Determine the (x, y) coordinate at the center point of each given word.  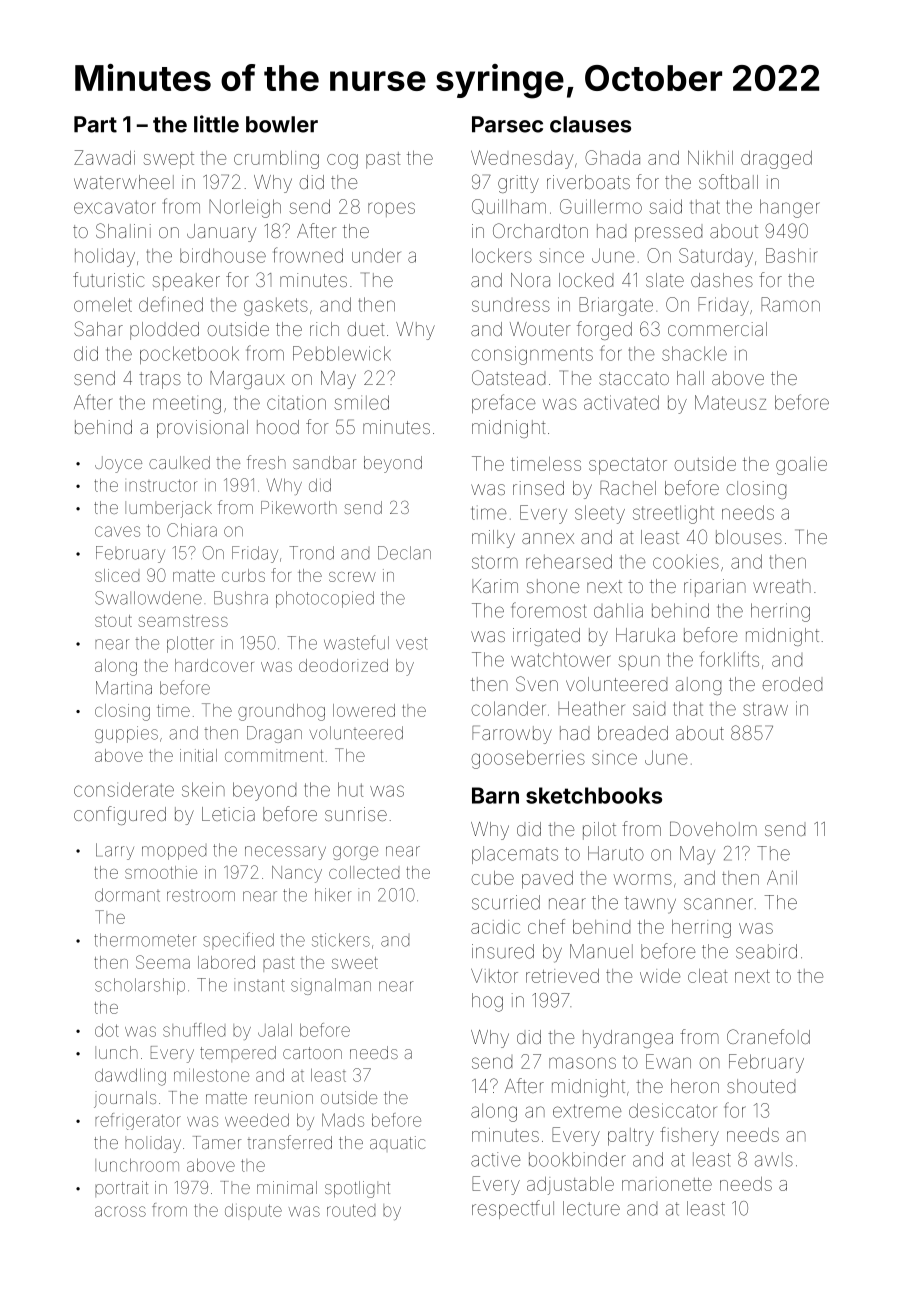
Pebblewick (342, 353)
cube (492, 878)
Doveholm (713, 828)
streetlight (673, 514)
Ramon (790, 304)
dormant (127, 895)
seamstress (183, 621)
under (376, 255)
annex (548, 538)
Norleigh (245, 208)
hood (278, 427)
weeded (257, 1120)
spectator (628, 466)
